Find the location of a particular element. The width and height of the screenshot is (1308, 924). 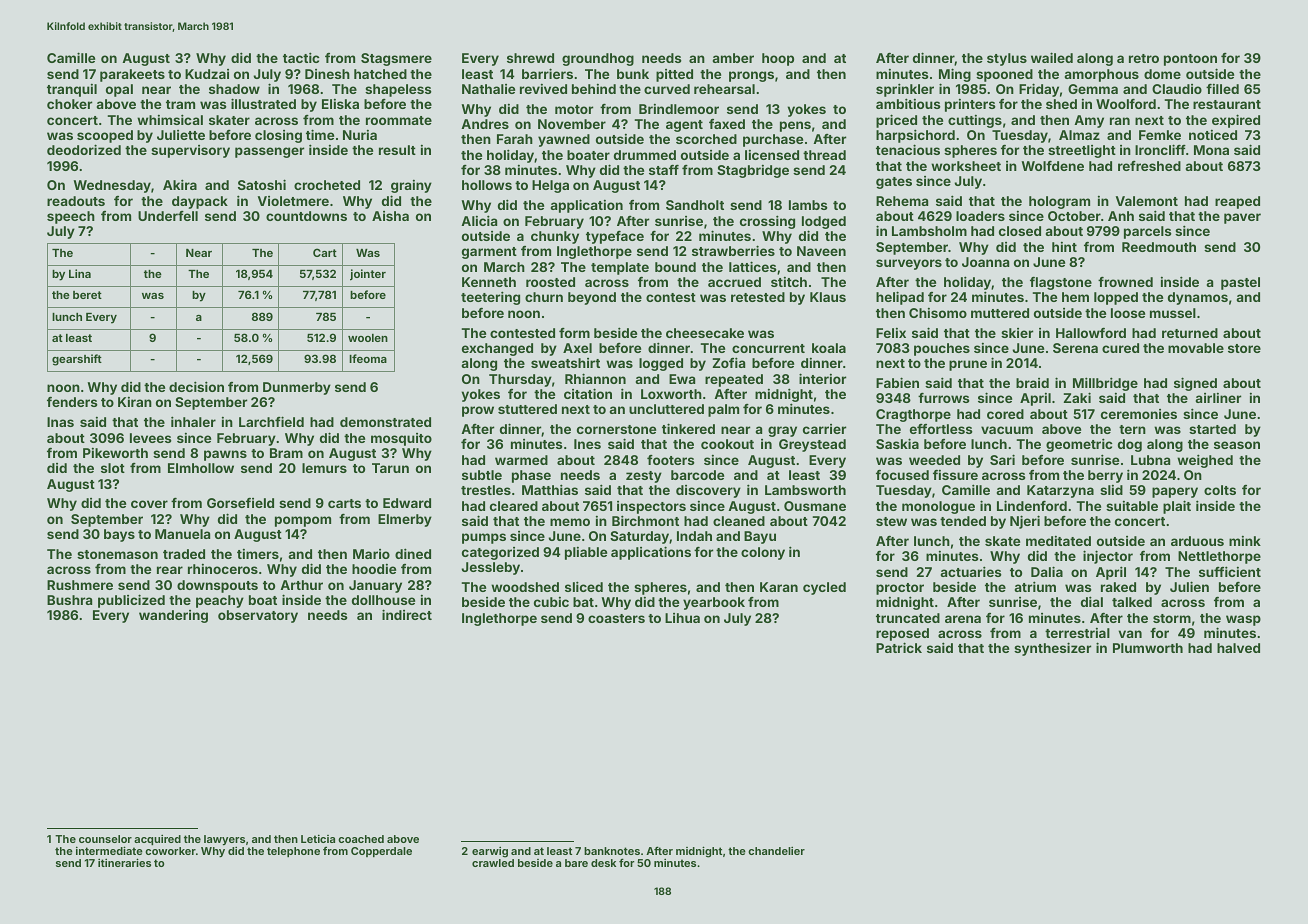

spooned is located at coordinates (1004, 75).
